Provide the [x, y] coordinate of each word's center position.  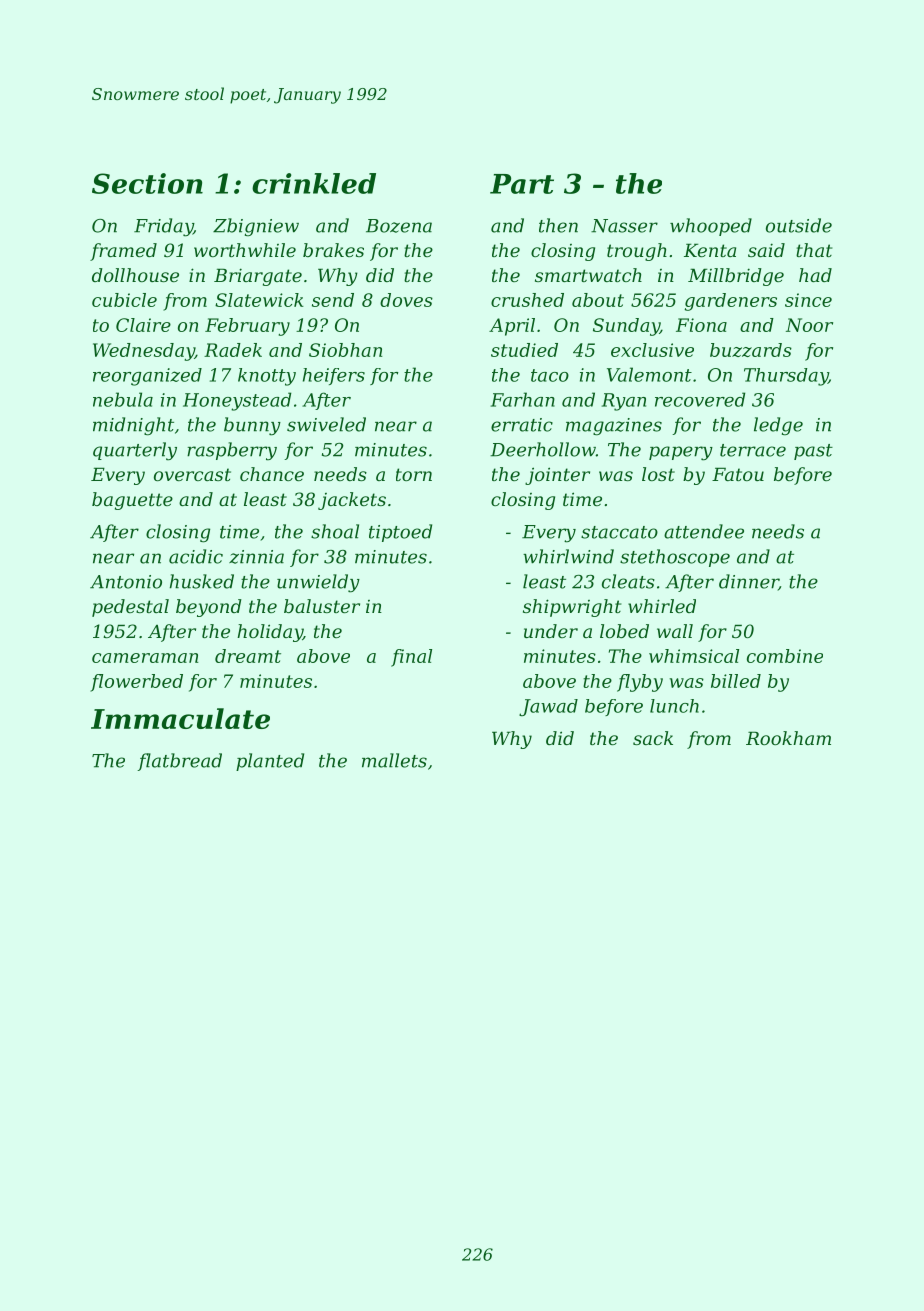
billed [736, 681]
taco [550, 375]
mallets [394, 760]
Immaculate [180, 718]
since [808, 300]
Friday [163, 227]
